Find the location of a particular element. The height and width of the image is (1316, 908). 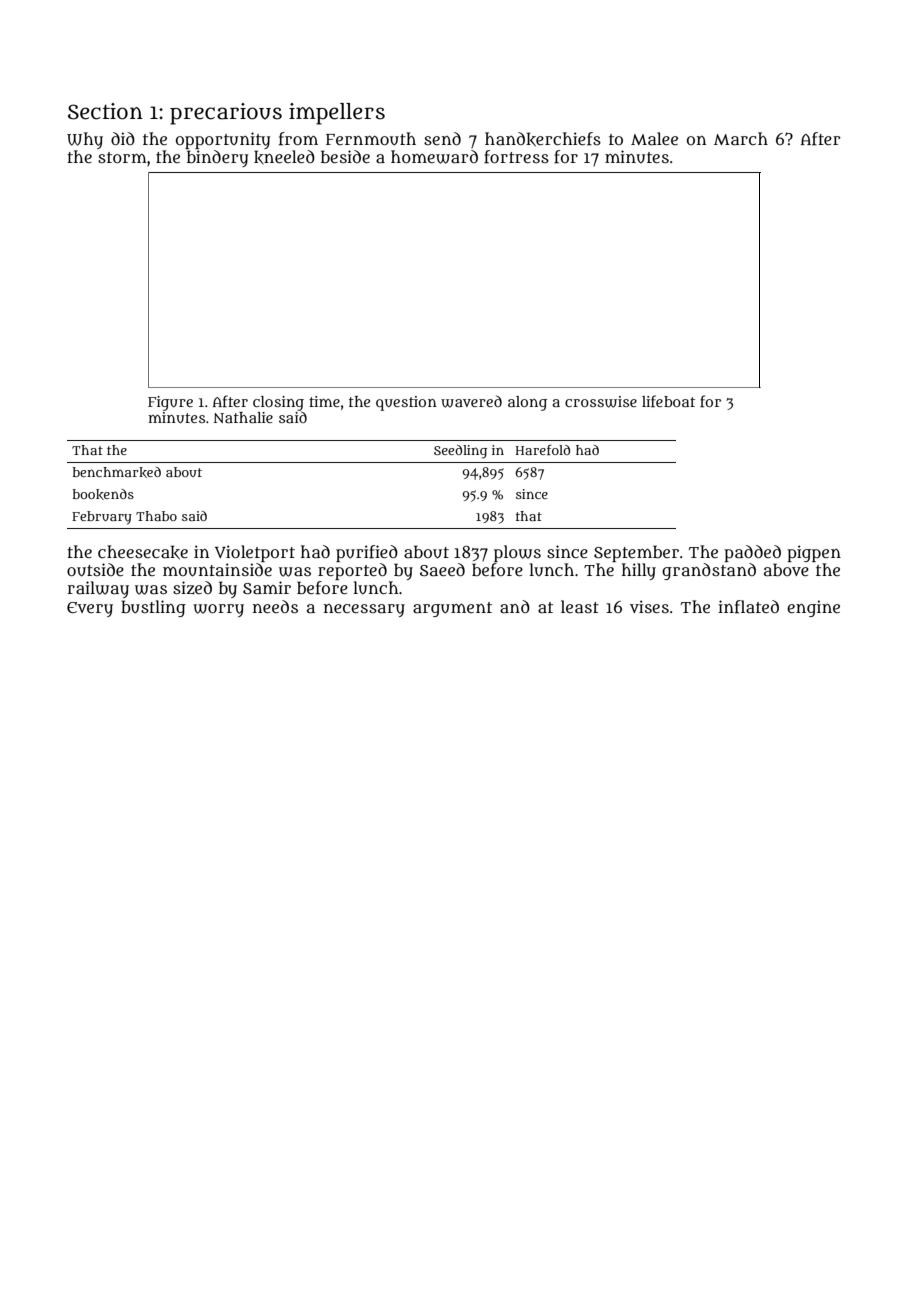

March is located at coordinates (741, 138).
